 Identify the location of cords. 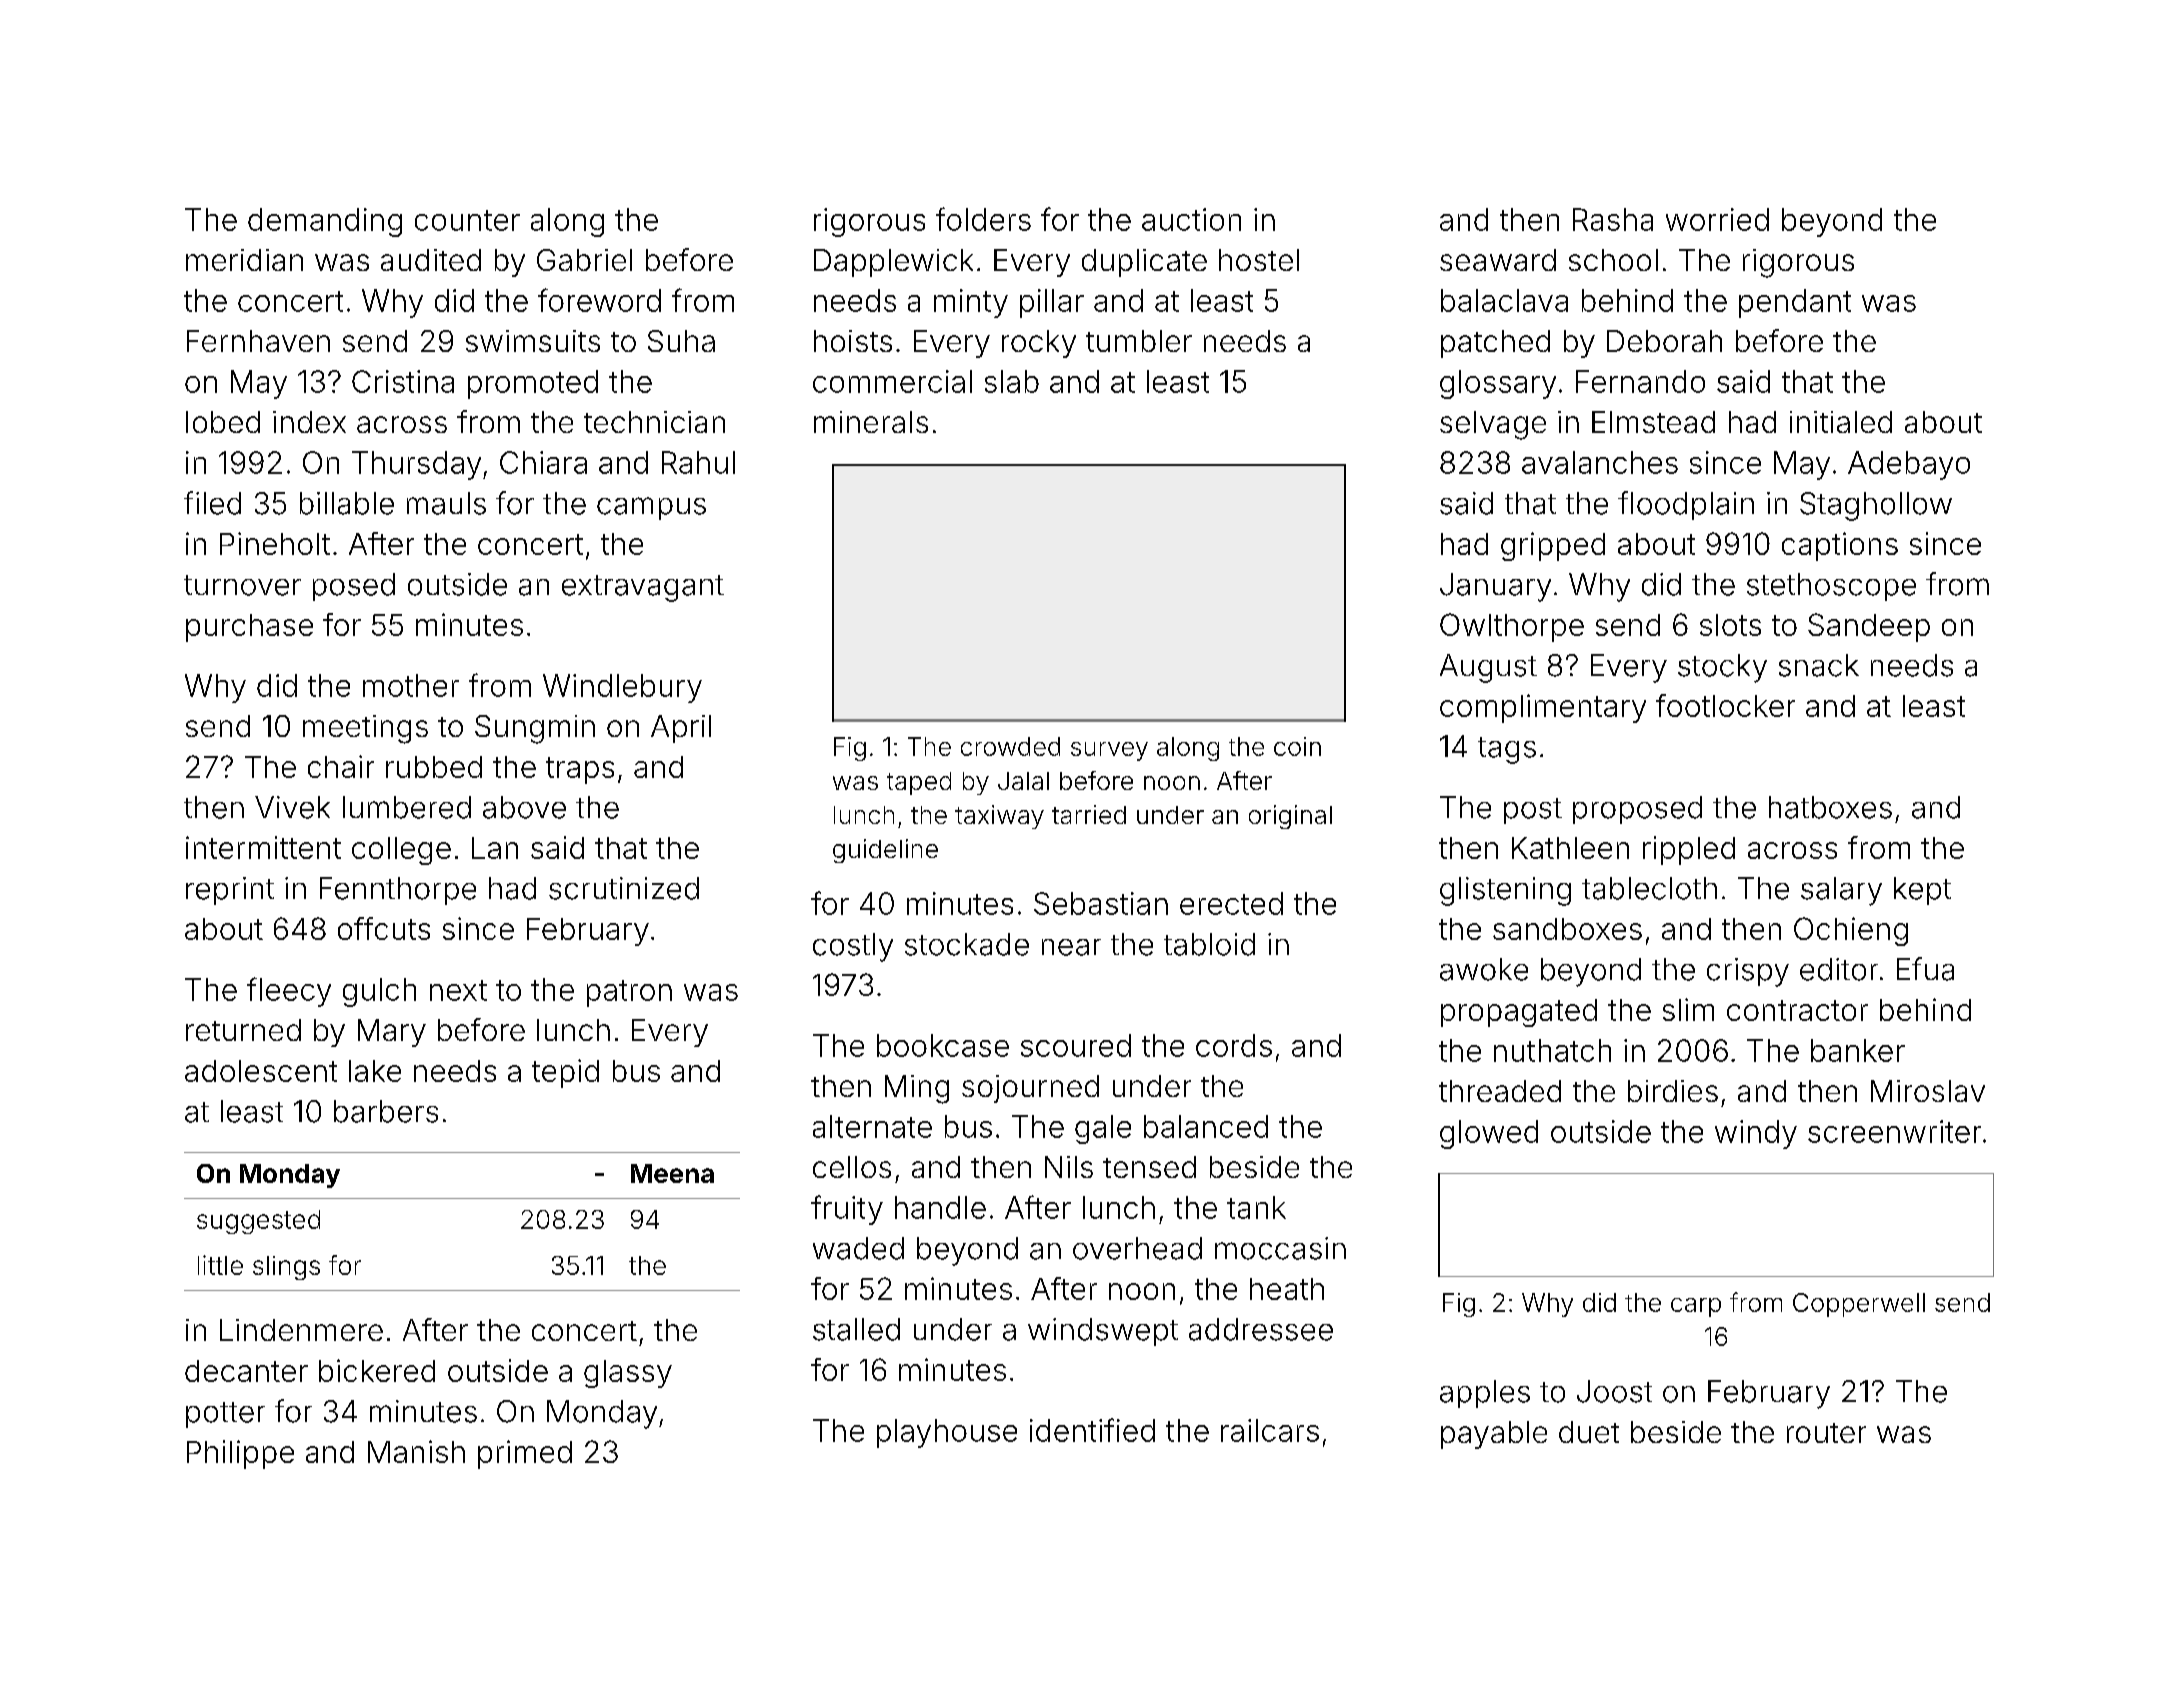
(1234, 1045).
